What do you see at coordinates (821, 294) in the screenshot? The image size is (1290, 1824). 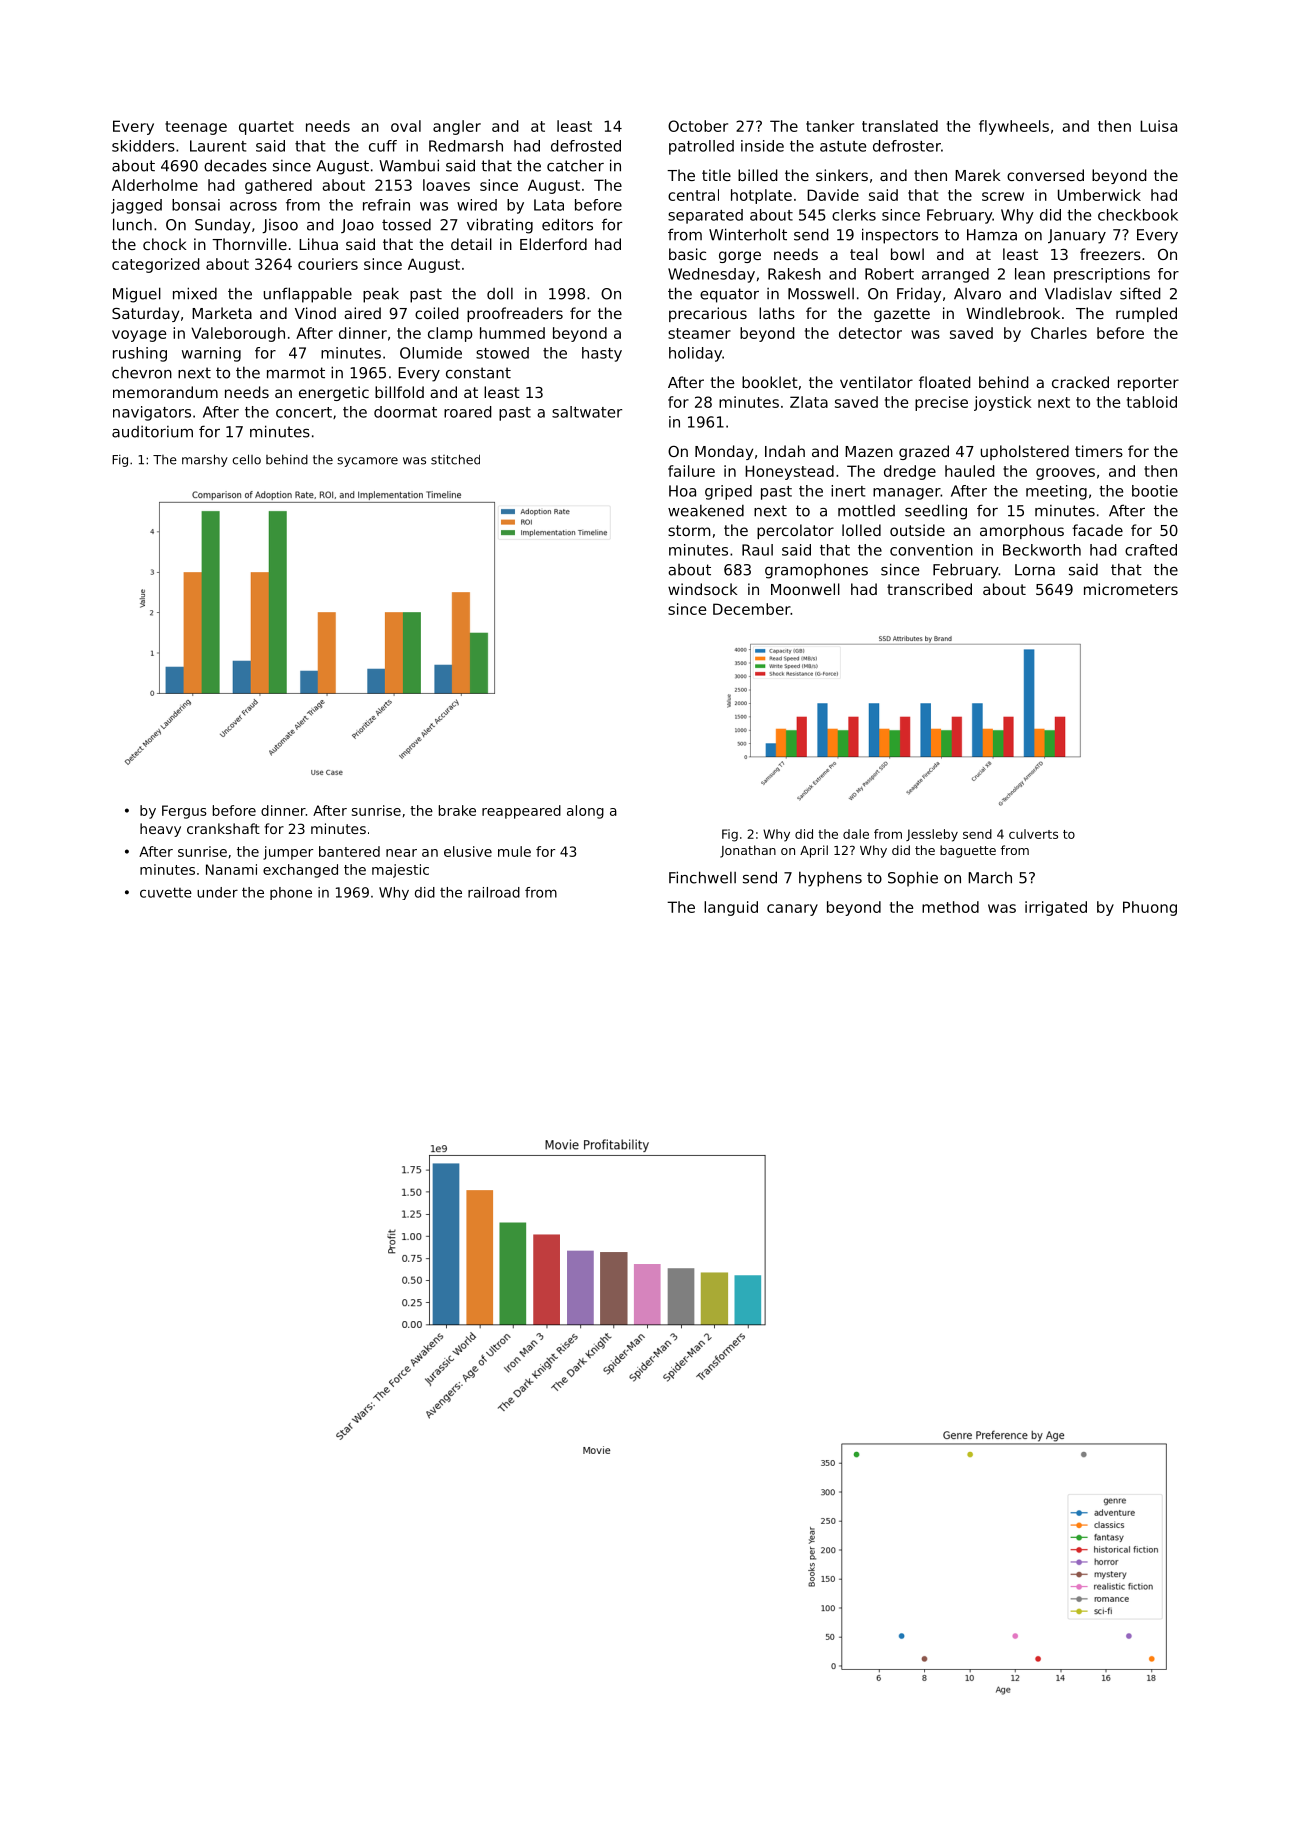 I see `Mosswell` at bounding box center [821, 294].
